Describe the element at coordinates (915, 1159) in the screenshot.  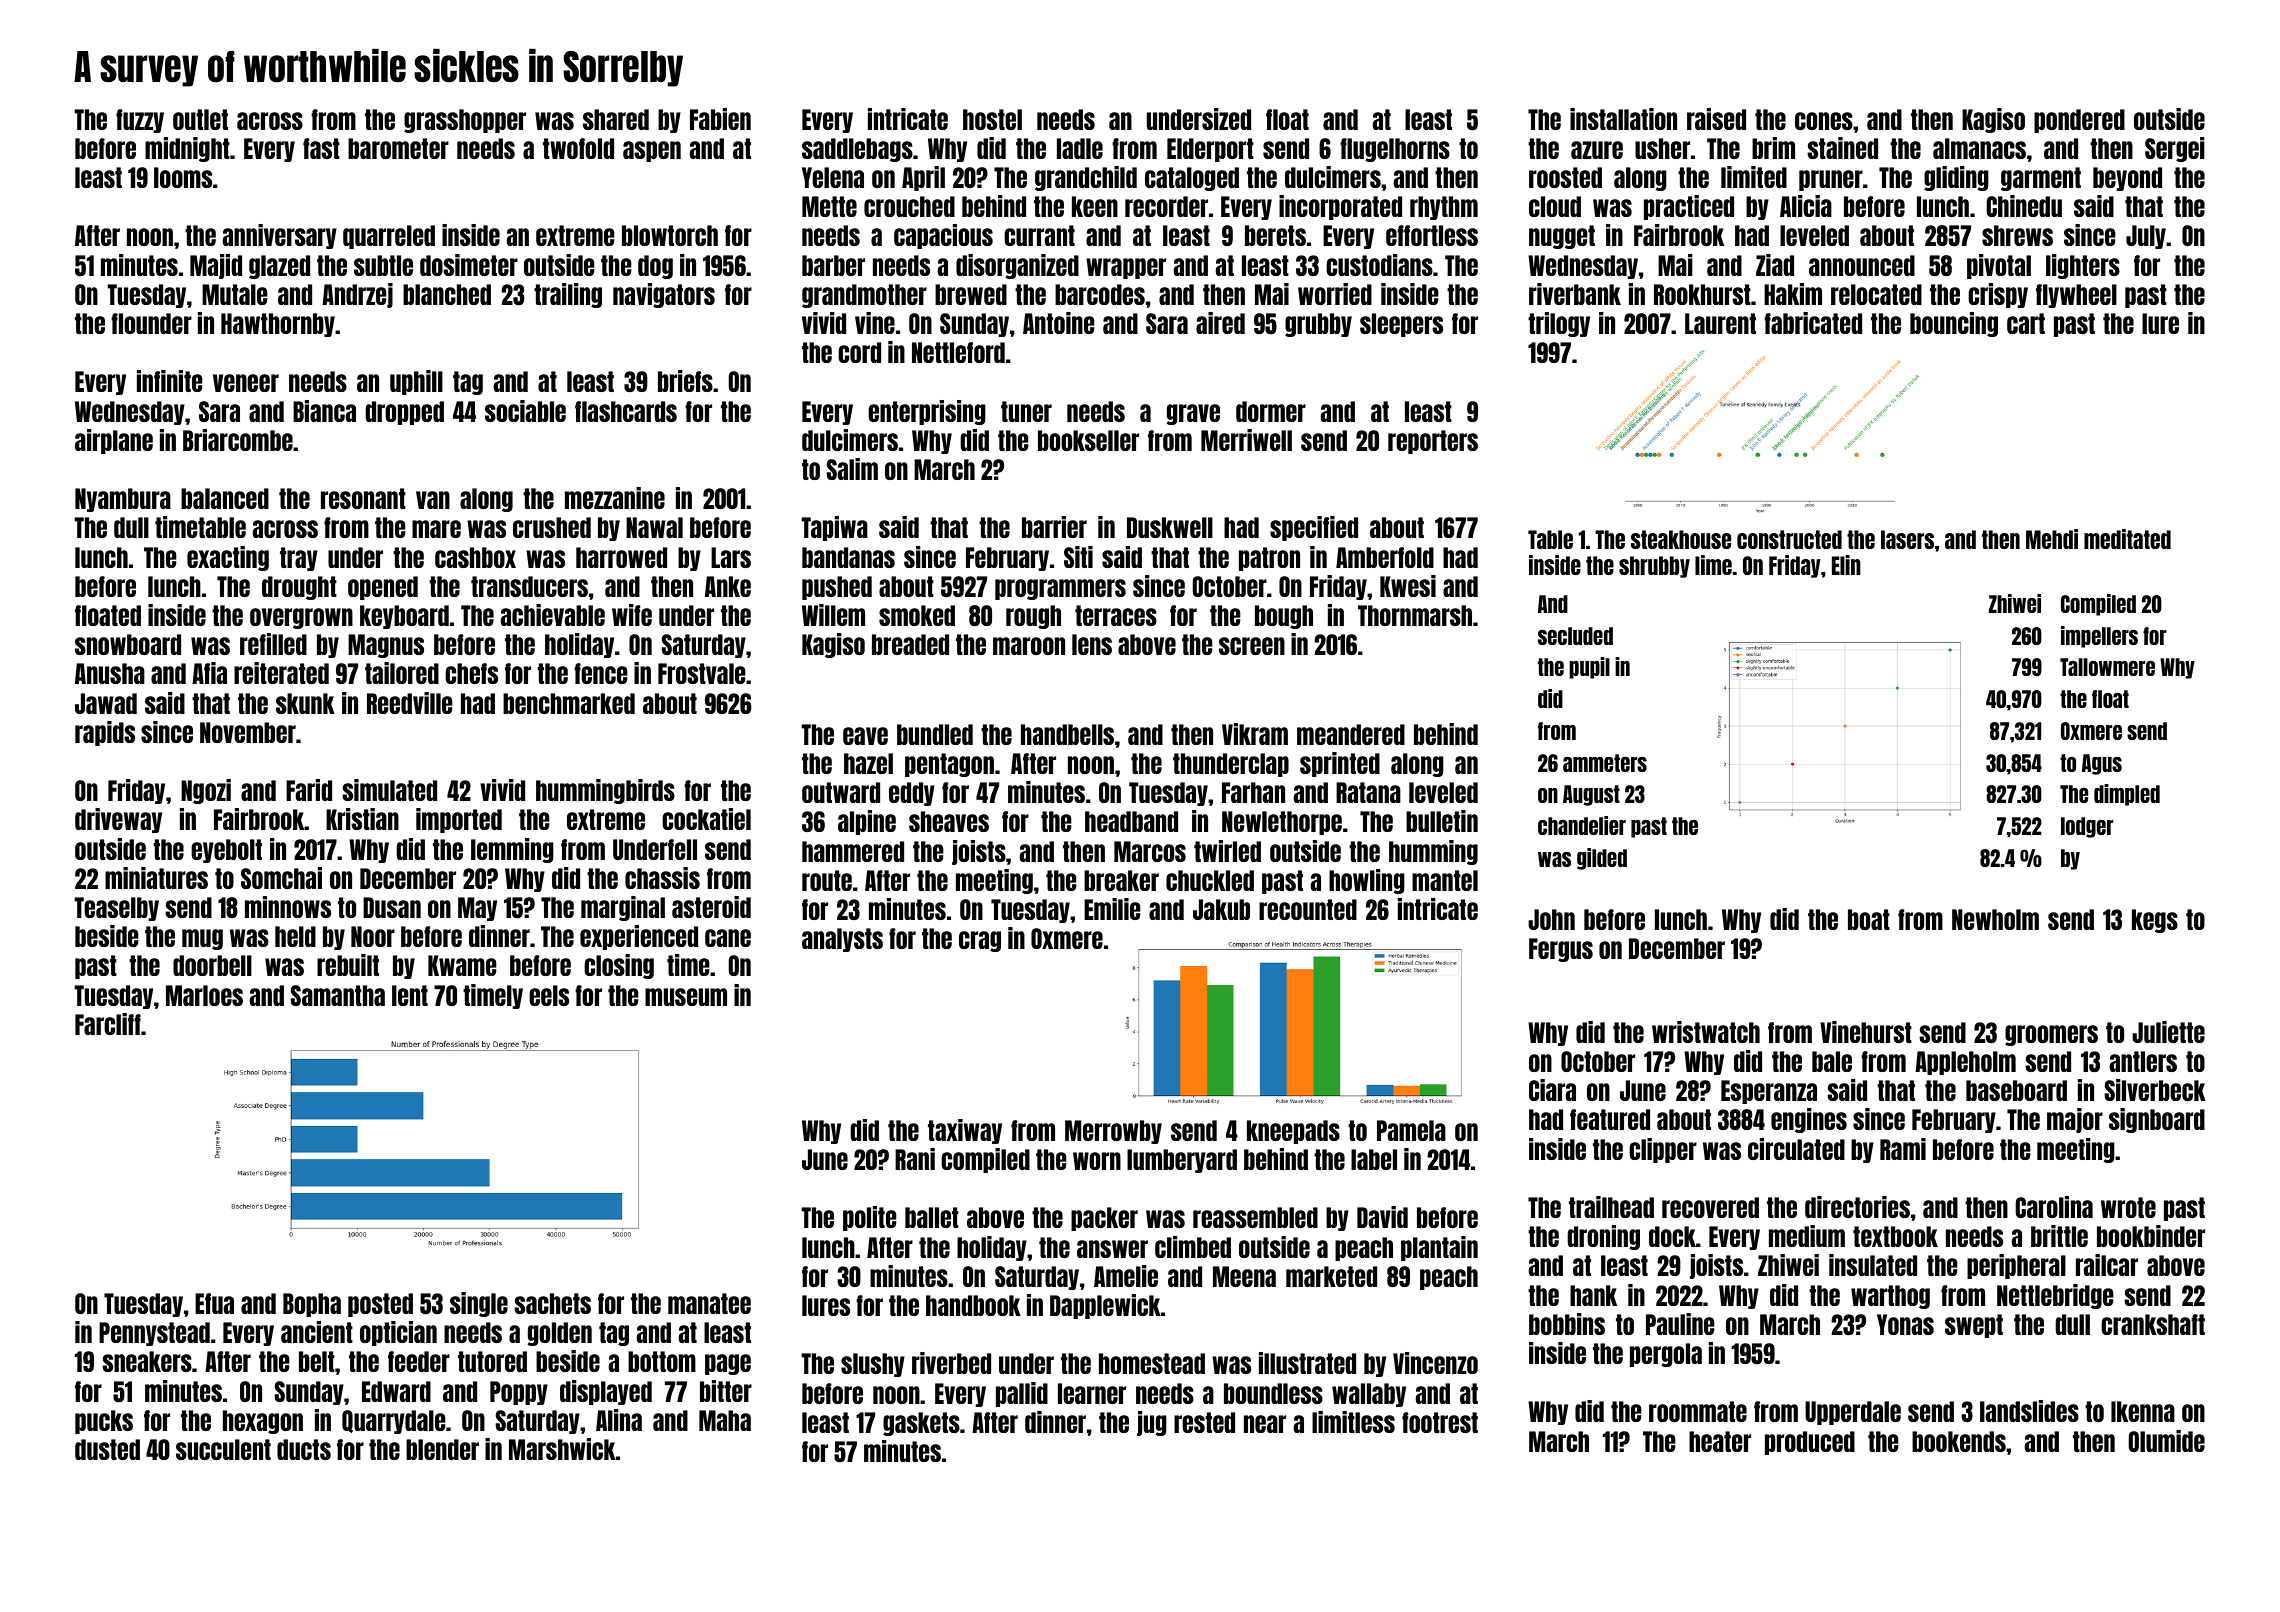
I see `Rani` at that location.
